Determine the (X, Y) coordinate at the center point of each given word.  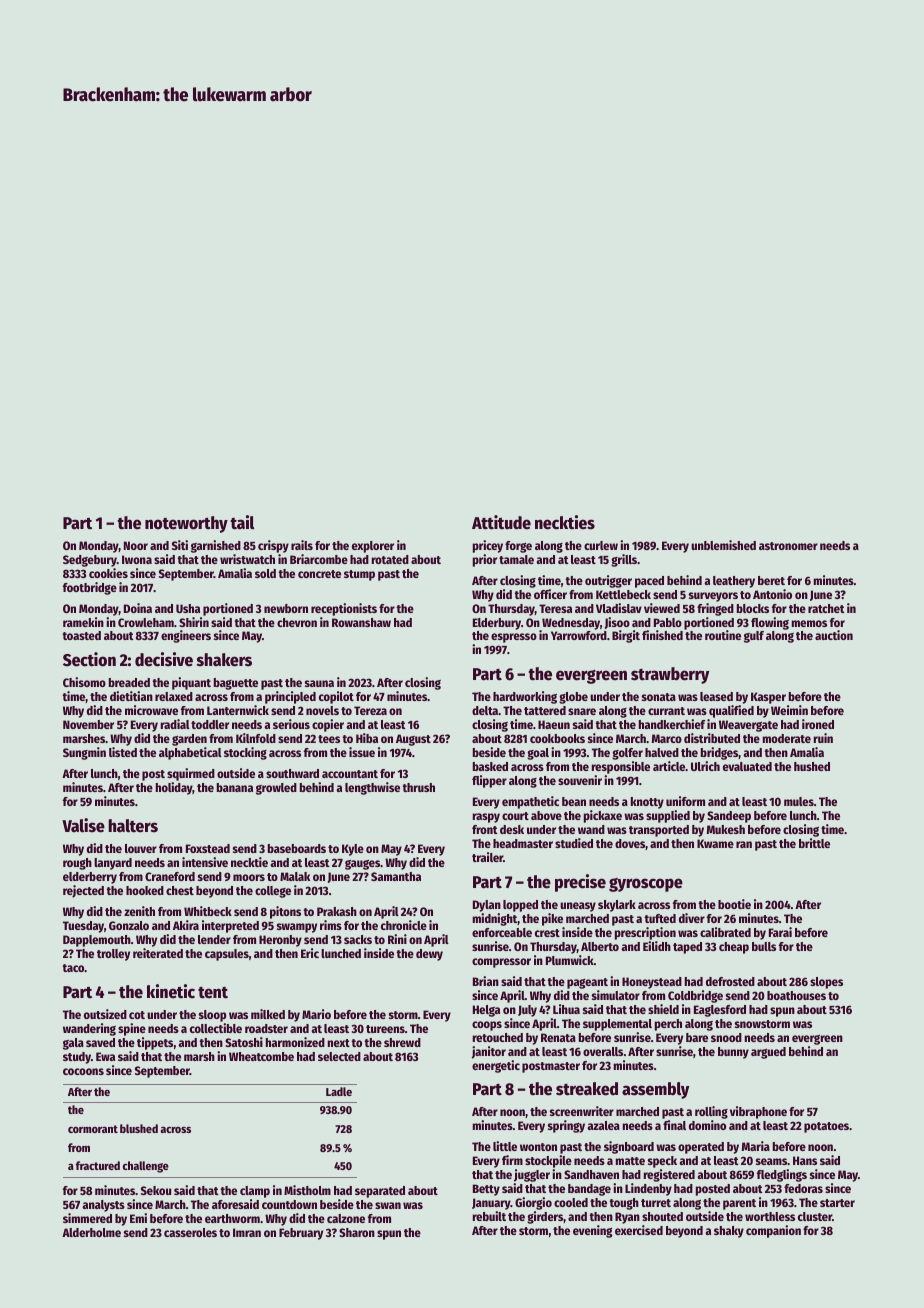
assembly (655, 1090)
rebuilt (489, 1216)
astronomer (788, 546)
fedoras (803, 1188)
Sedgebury (90, 561)
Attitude (501, 522)
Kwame (715, 843)
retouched (498, 1037)
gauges (362, 865)
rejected (83, 891)
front (485, 829)
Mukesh (726, 829)
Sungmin (84, 753)
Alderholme (91, 1232)
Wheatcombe (261, 1056)
